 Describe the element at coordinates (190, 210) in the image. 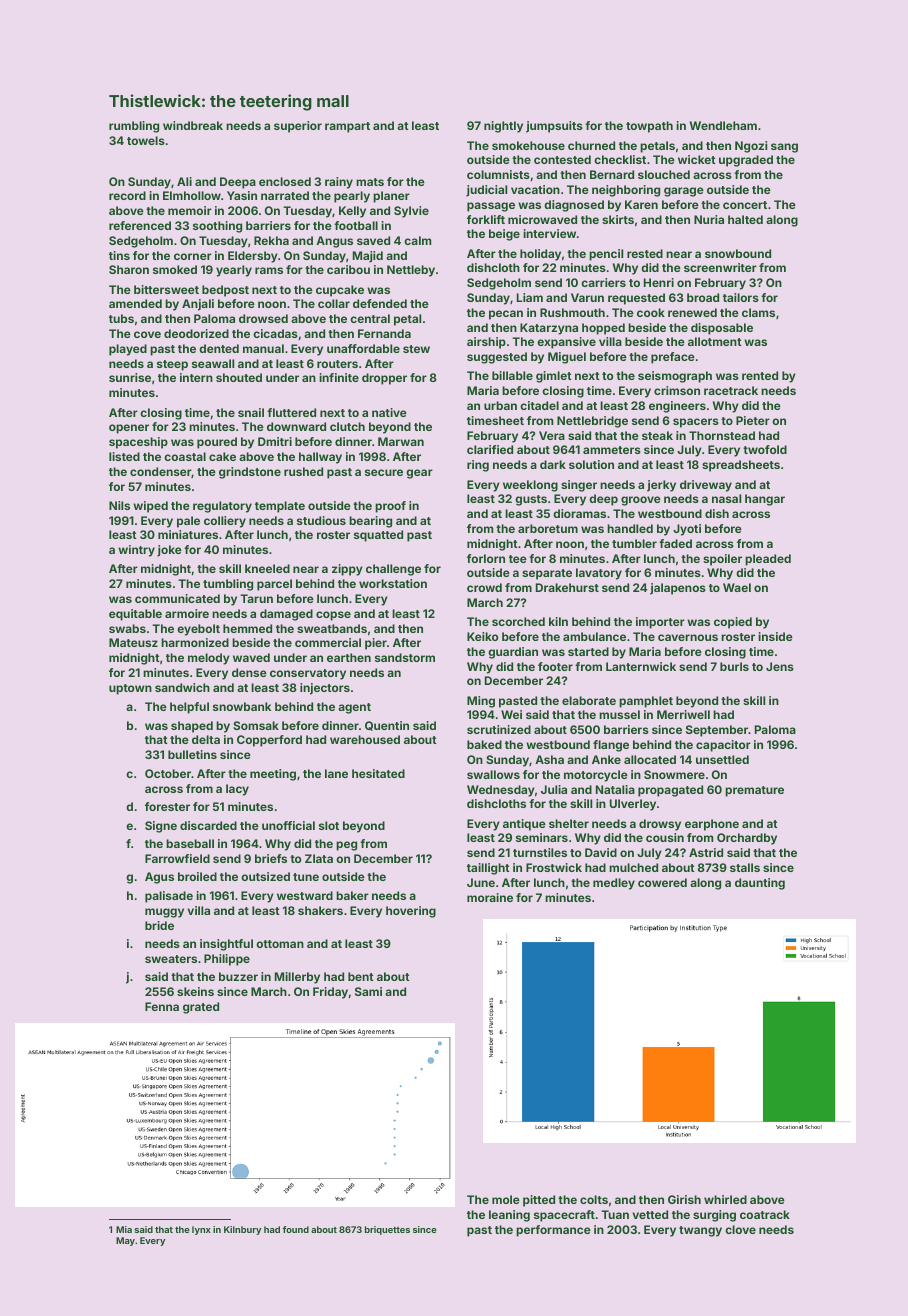

I see `memoir` at that location.
